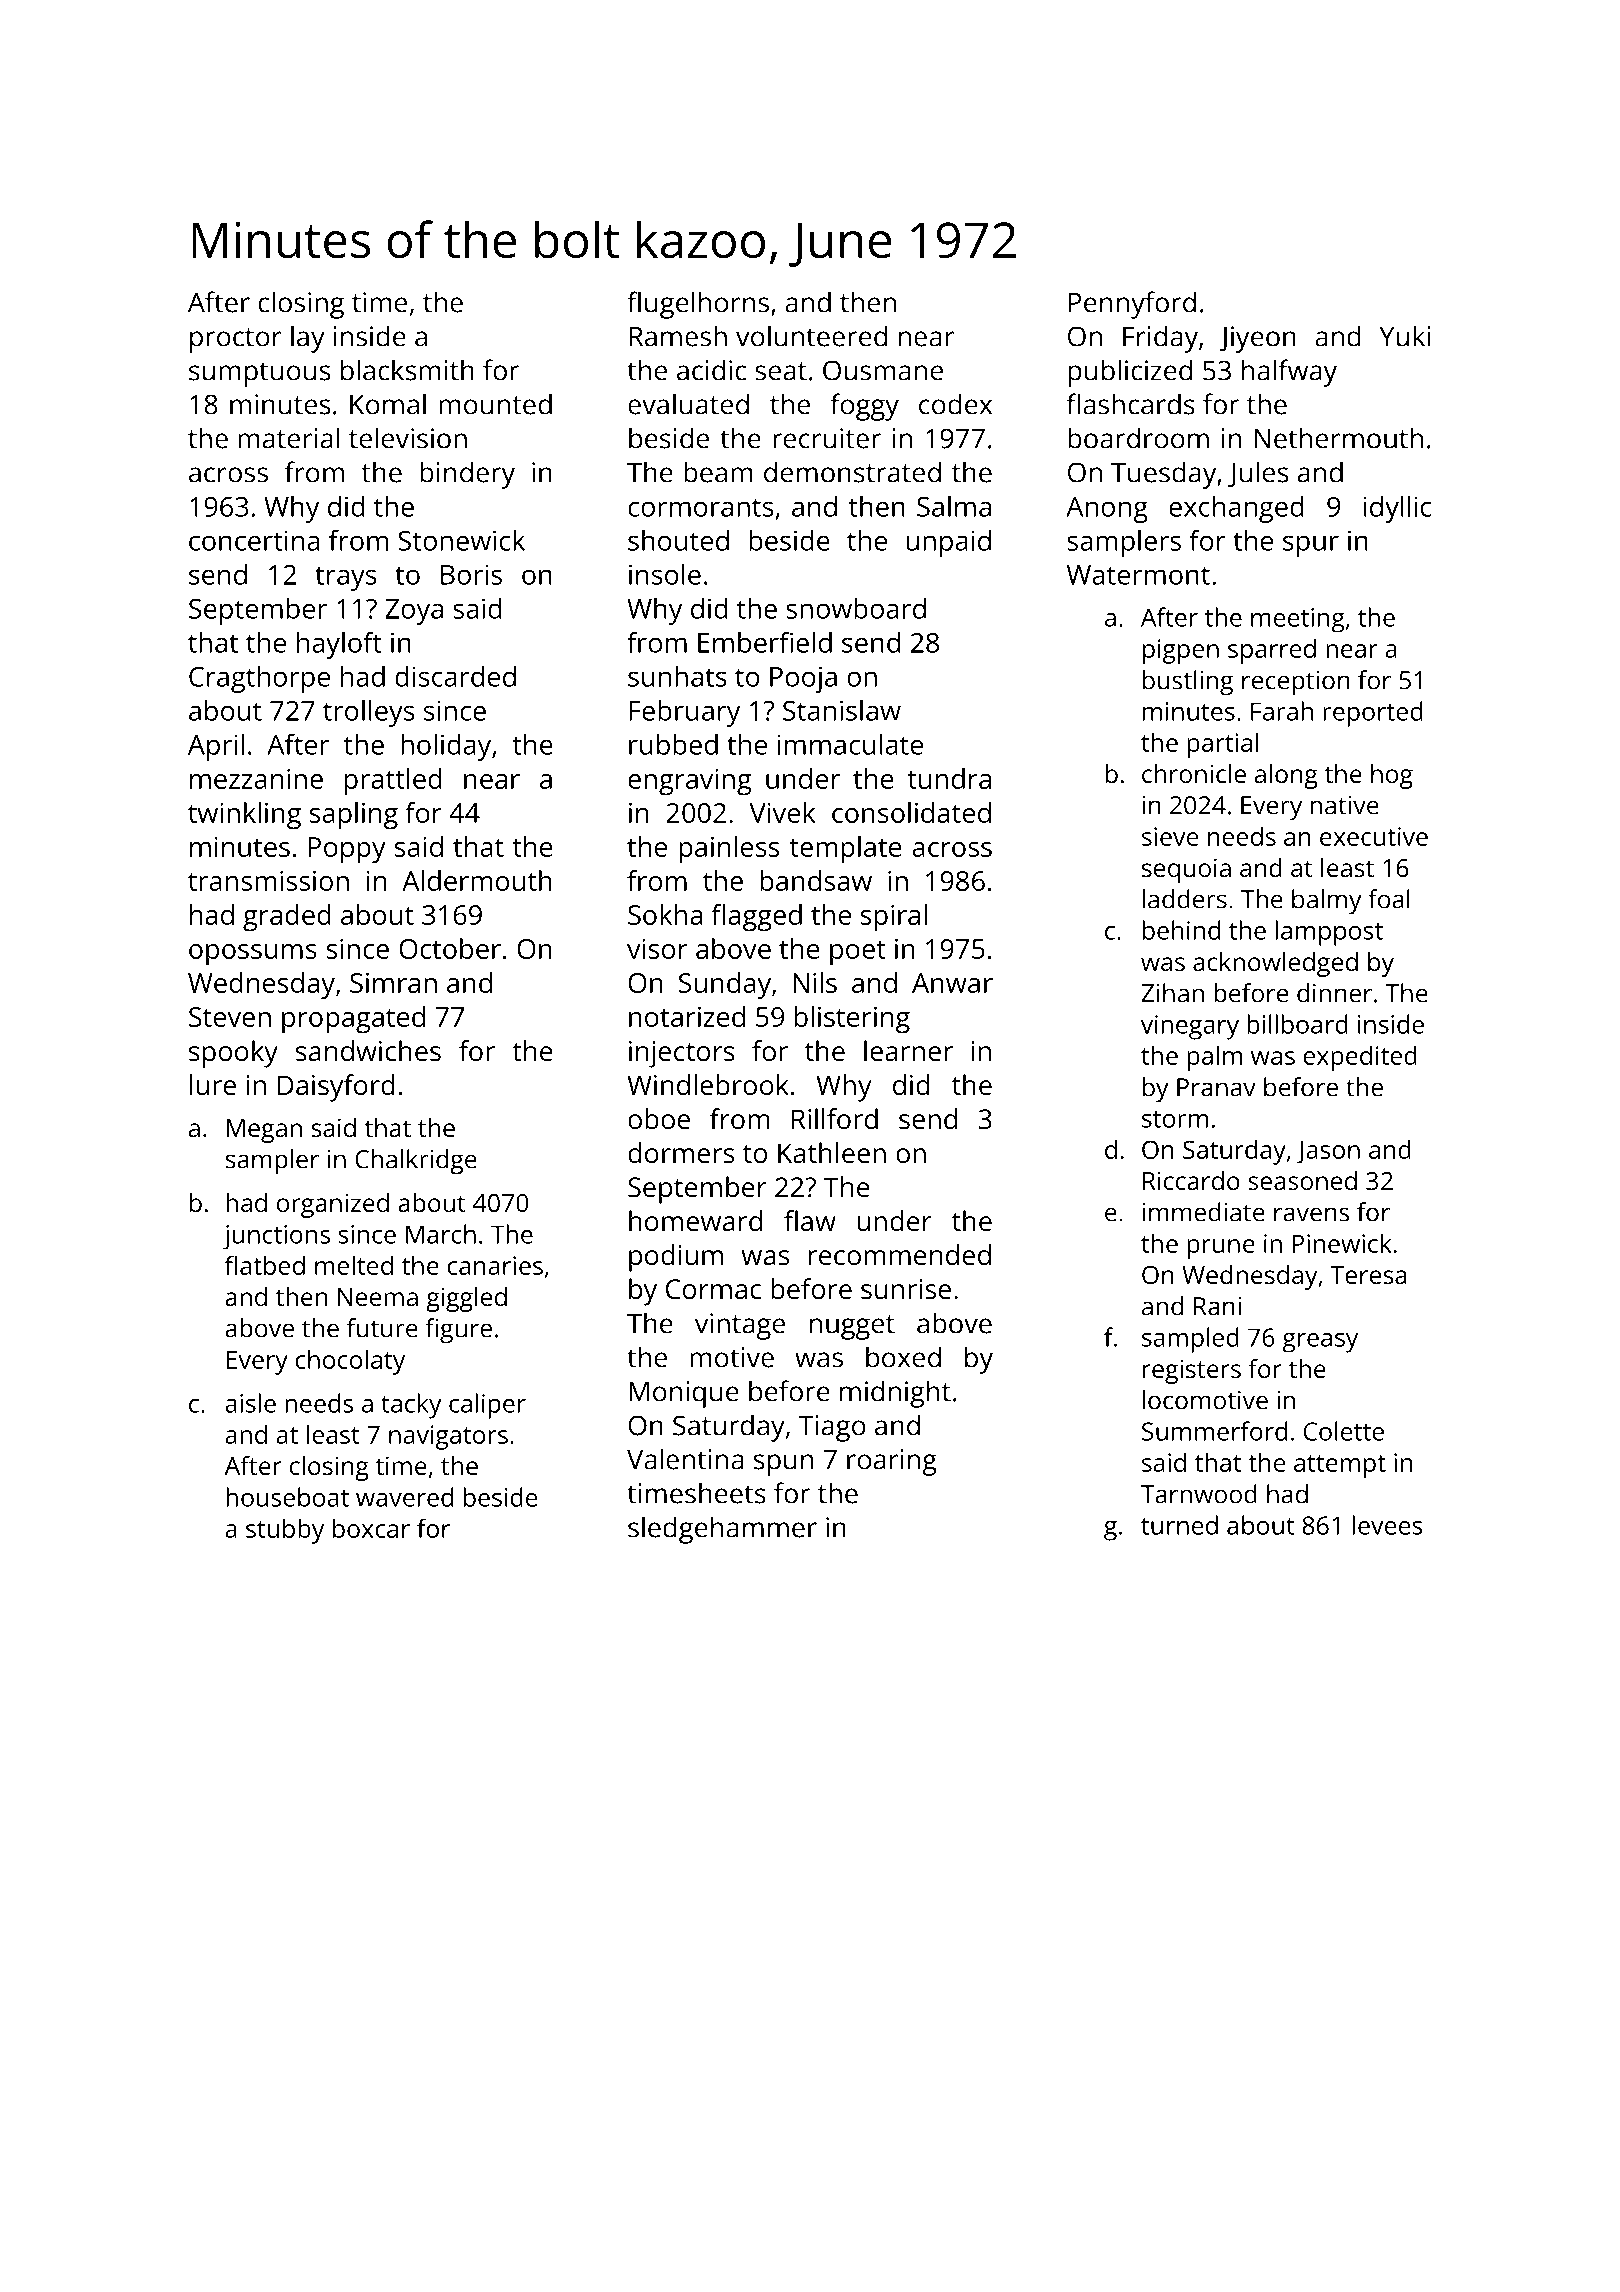 The height and width of the screenshot is (2292, 1620). Describe the element at coordinates (1186, 870) in the screenshot. I see `sequoia` at that location.
